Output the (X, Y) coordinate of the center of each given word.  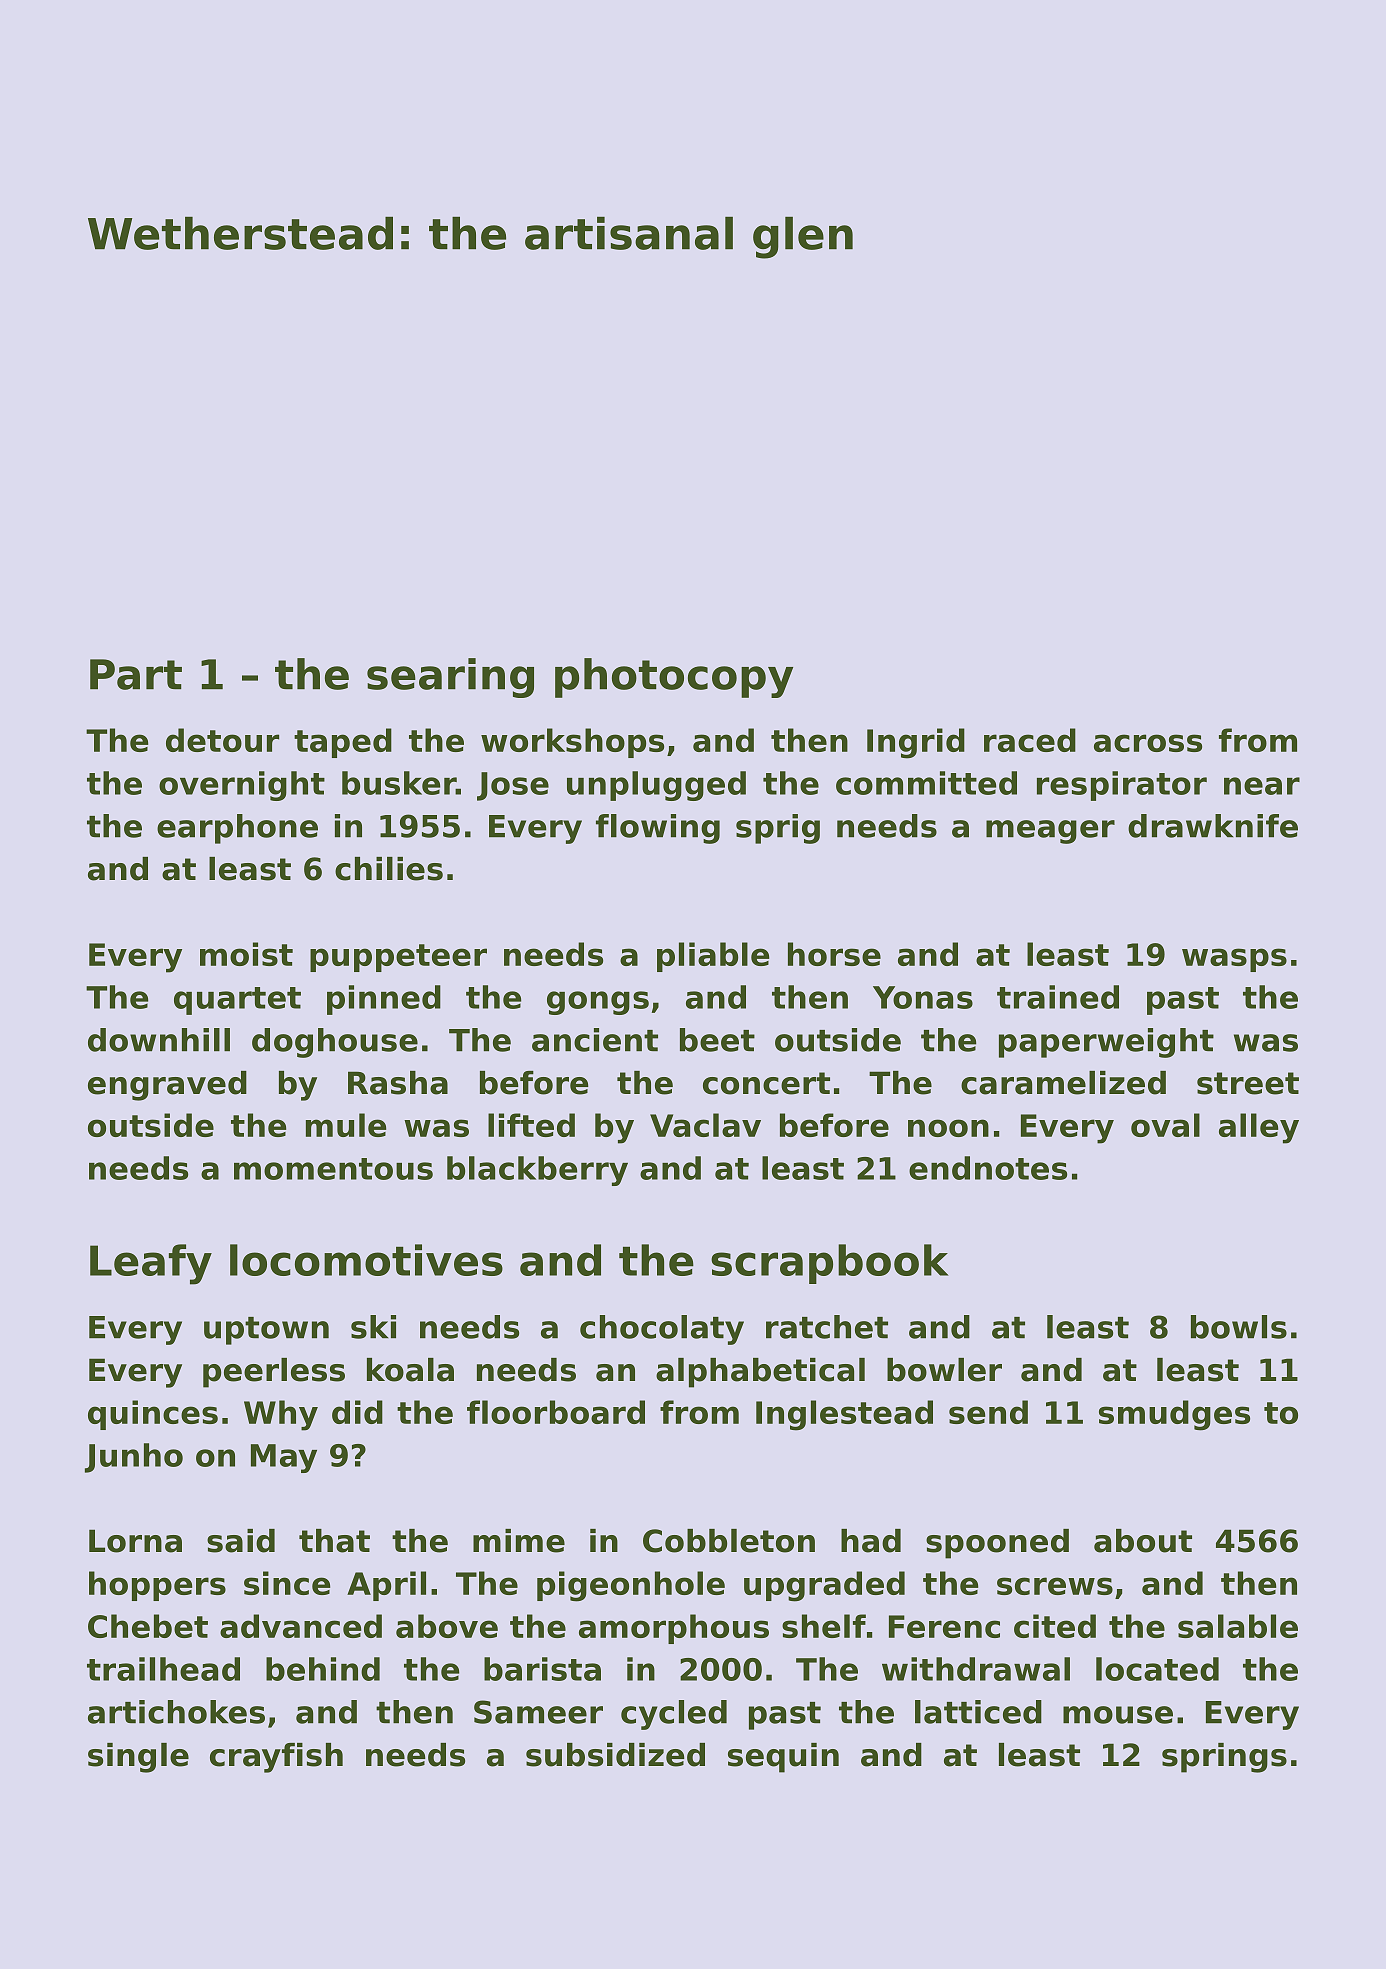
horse (834, 954)
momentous (333, 1169)
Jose (513, 786)
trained (1058, 997)
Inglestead (844, 1415)
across (1148, 743)
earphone (237, 829)
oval (1165, 1125)
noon (948, 1128)
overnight (242, 786)
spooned (997, 1544)
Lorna (135, 1541)
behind (323, 1669)
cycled (674, 1715)
